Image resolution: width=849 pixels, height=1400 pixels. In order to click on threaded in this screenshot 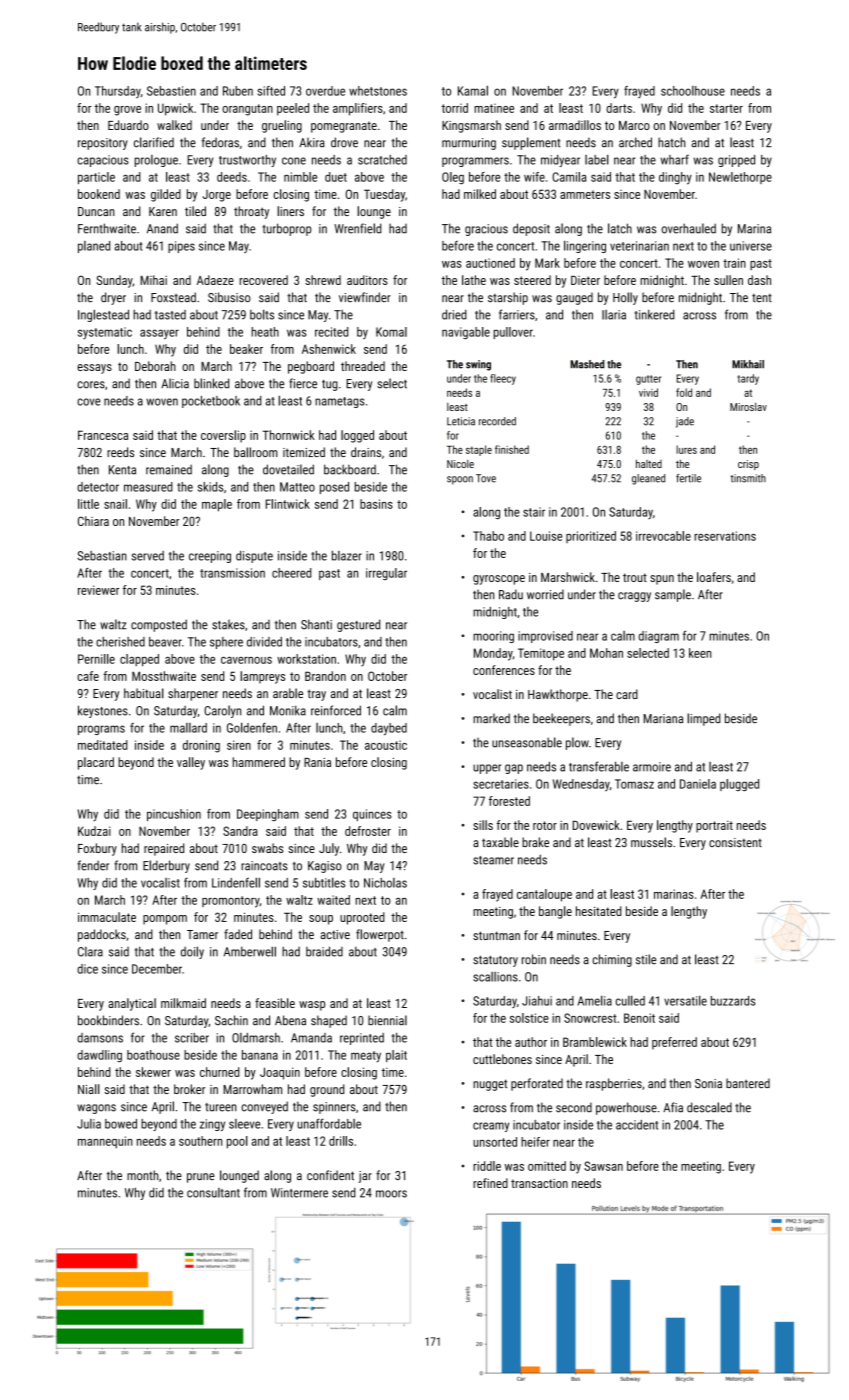, I will do `click(363, 366)`.
